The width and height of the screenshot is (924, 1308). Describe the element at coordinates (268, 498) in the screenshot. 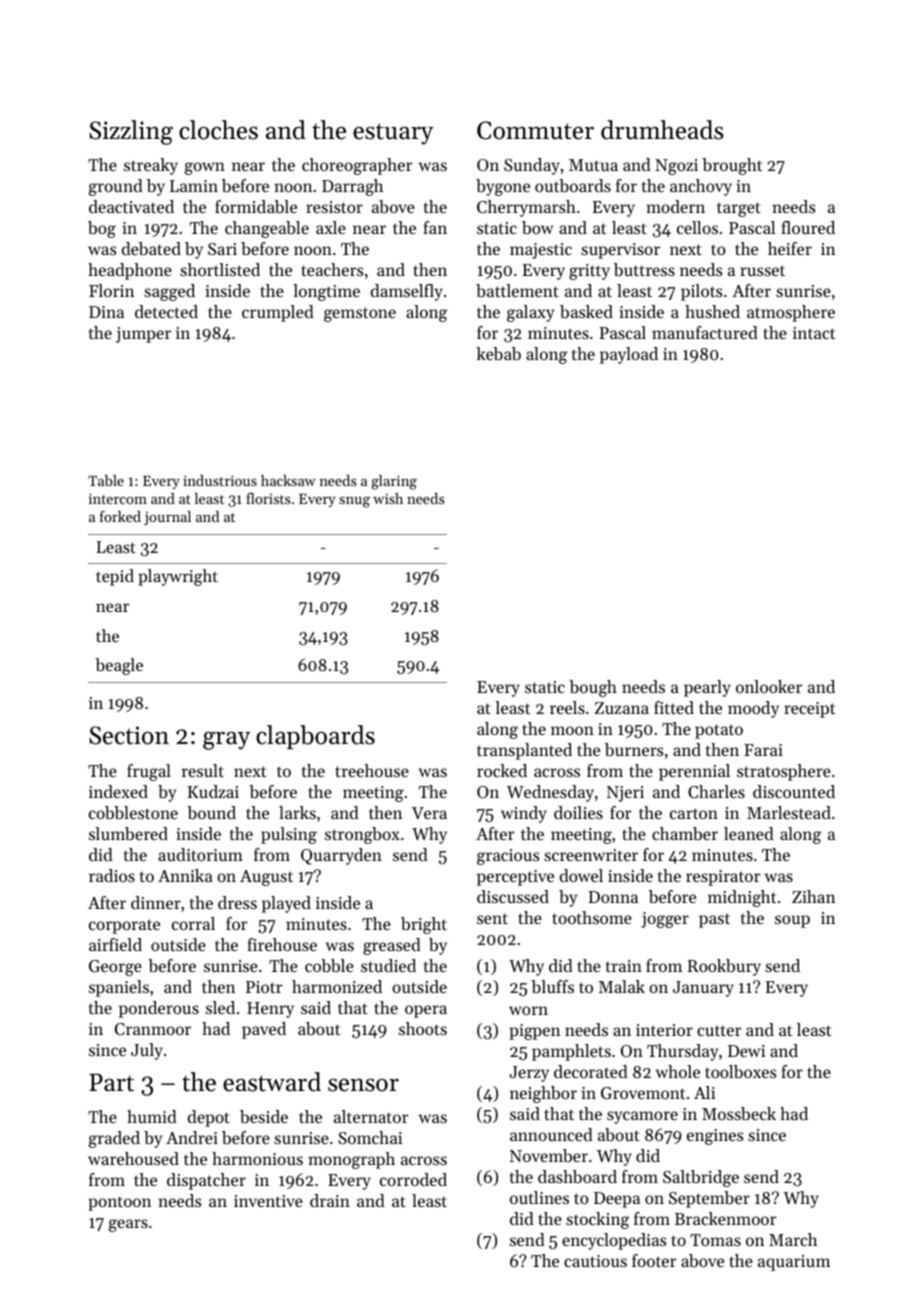

I see `florists` at that location.
